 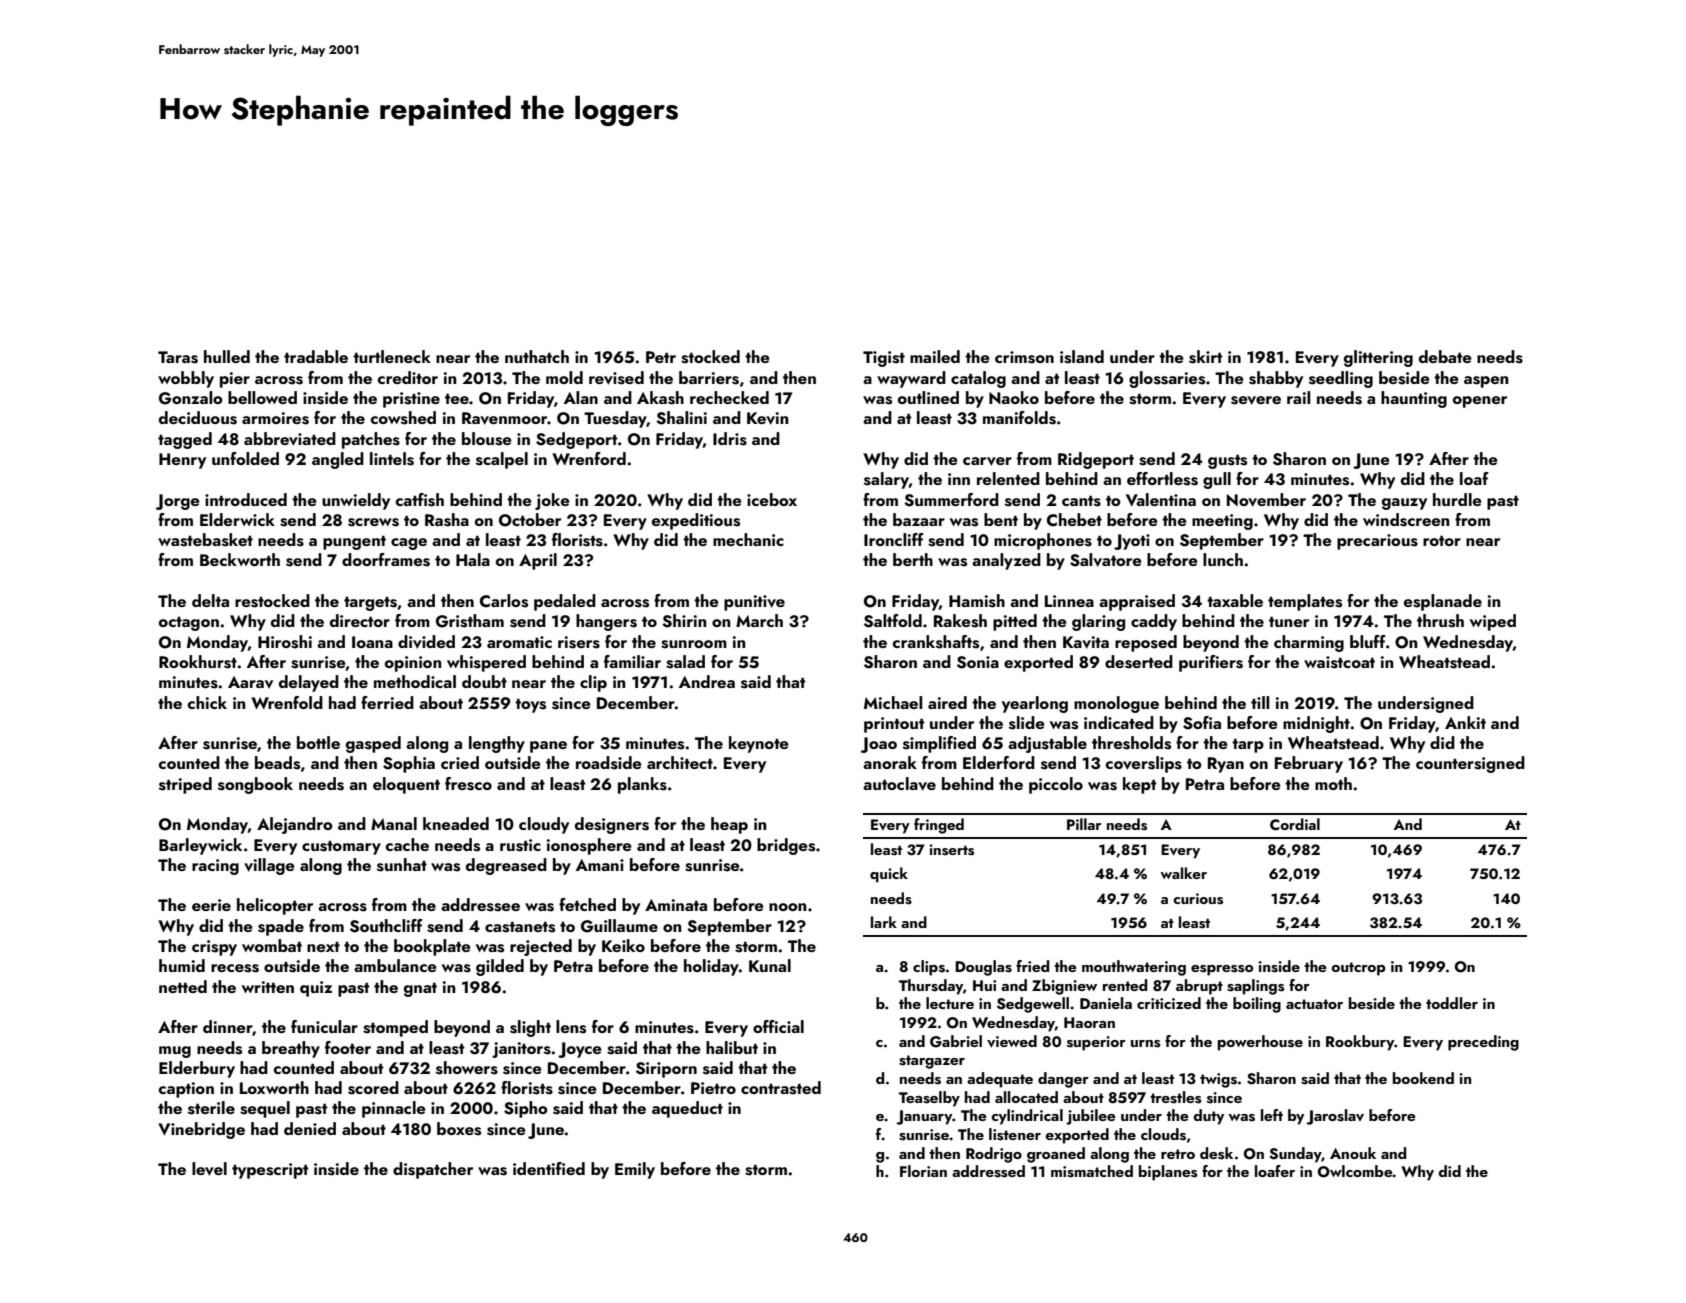 What do you see at coordinates (214, 948) in the screenshot?
I see `crispy` at bounding box center [214, 948].
